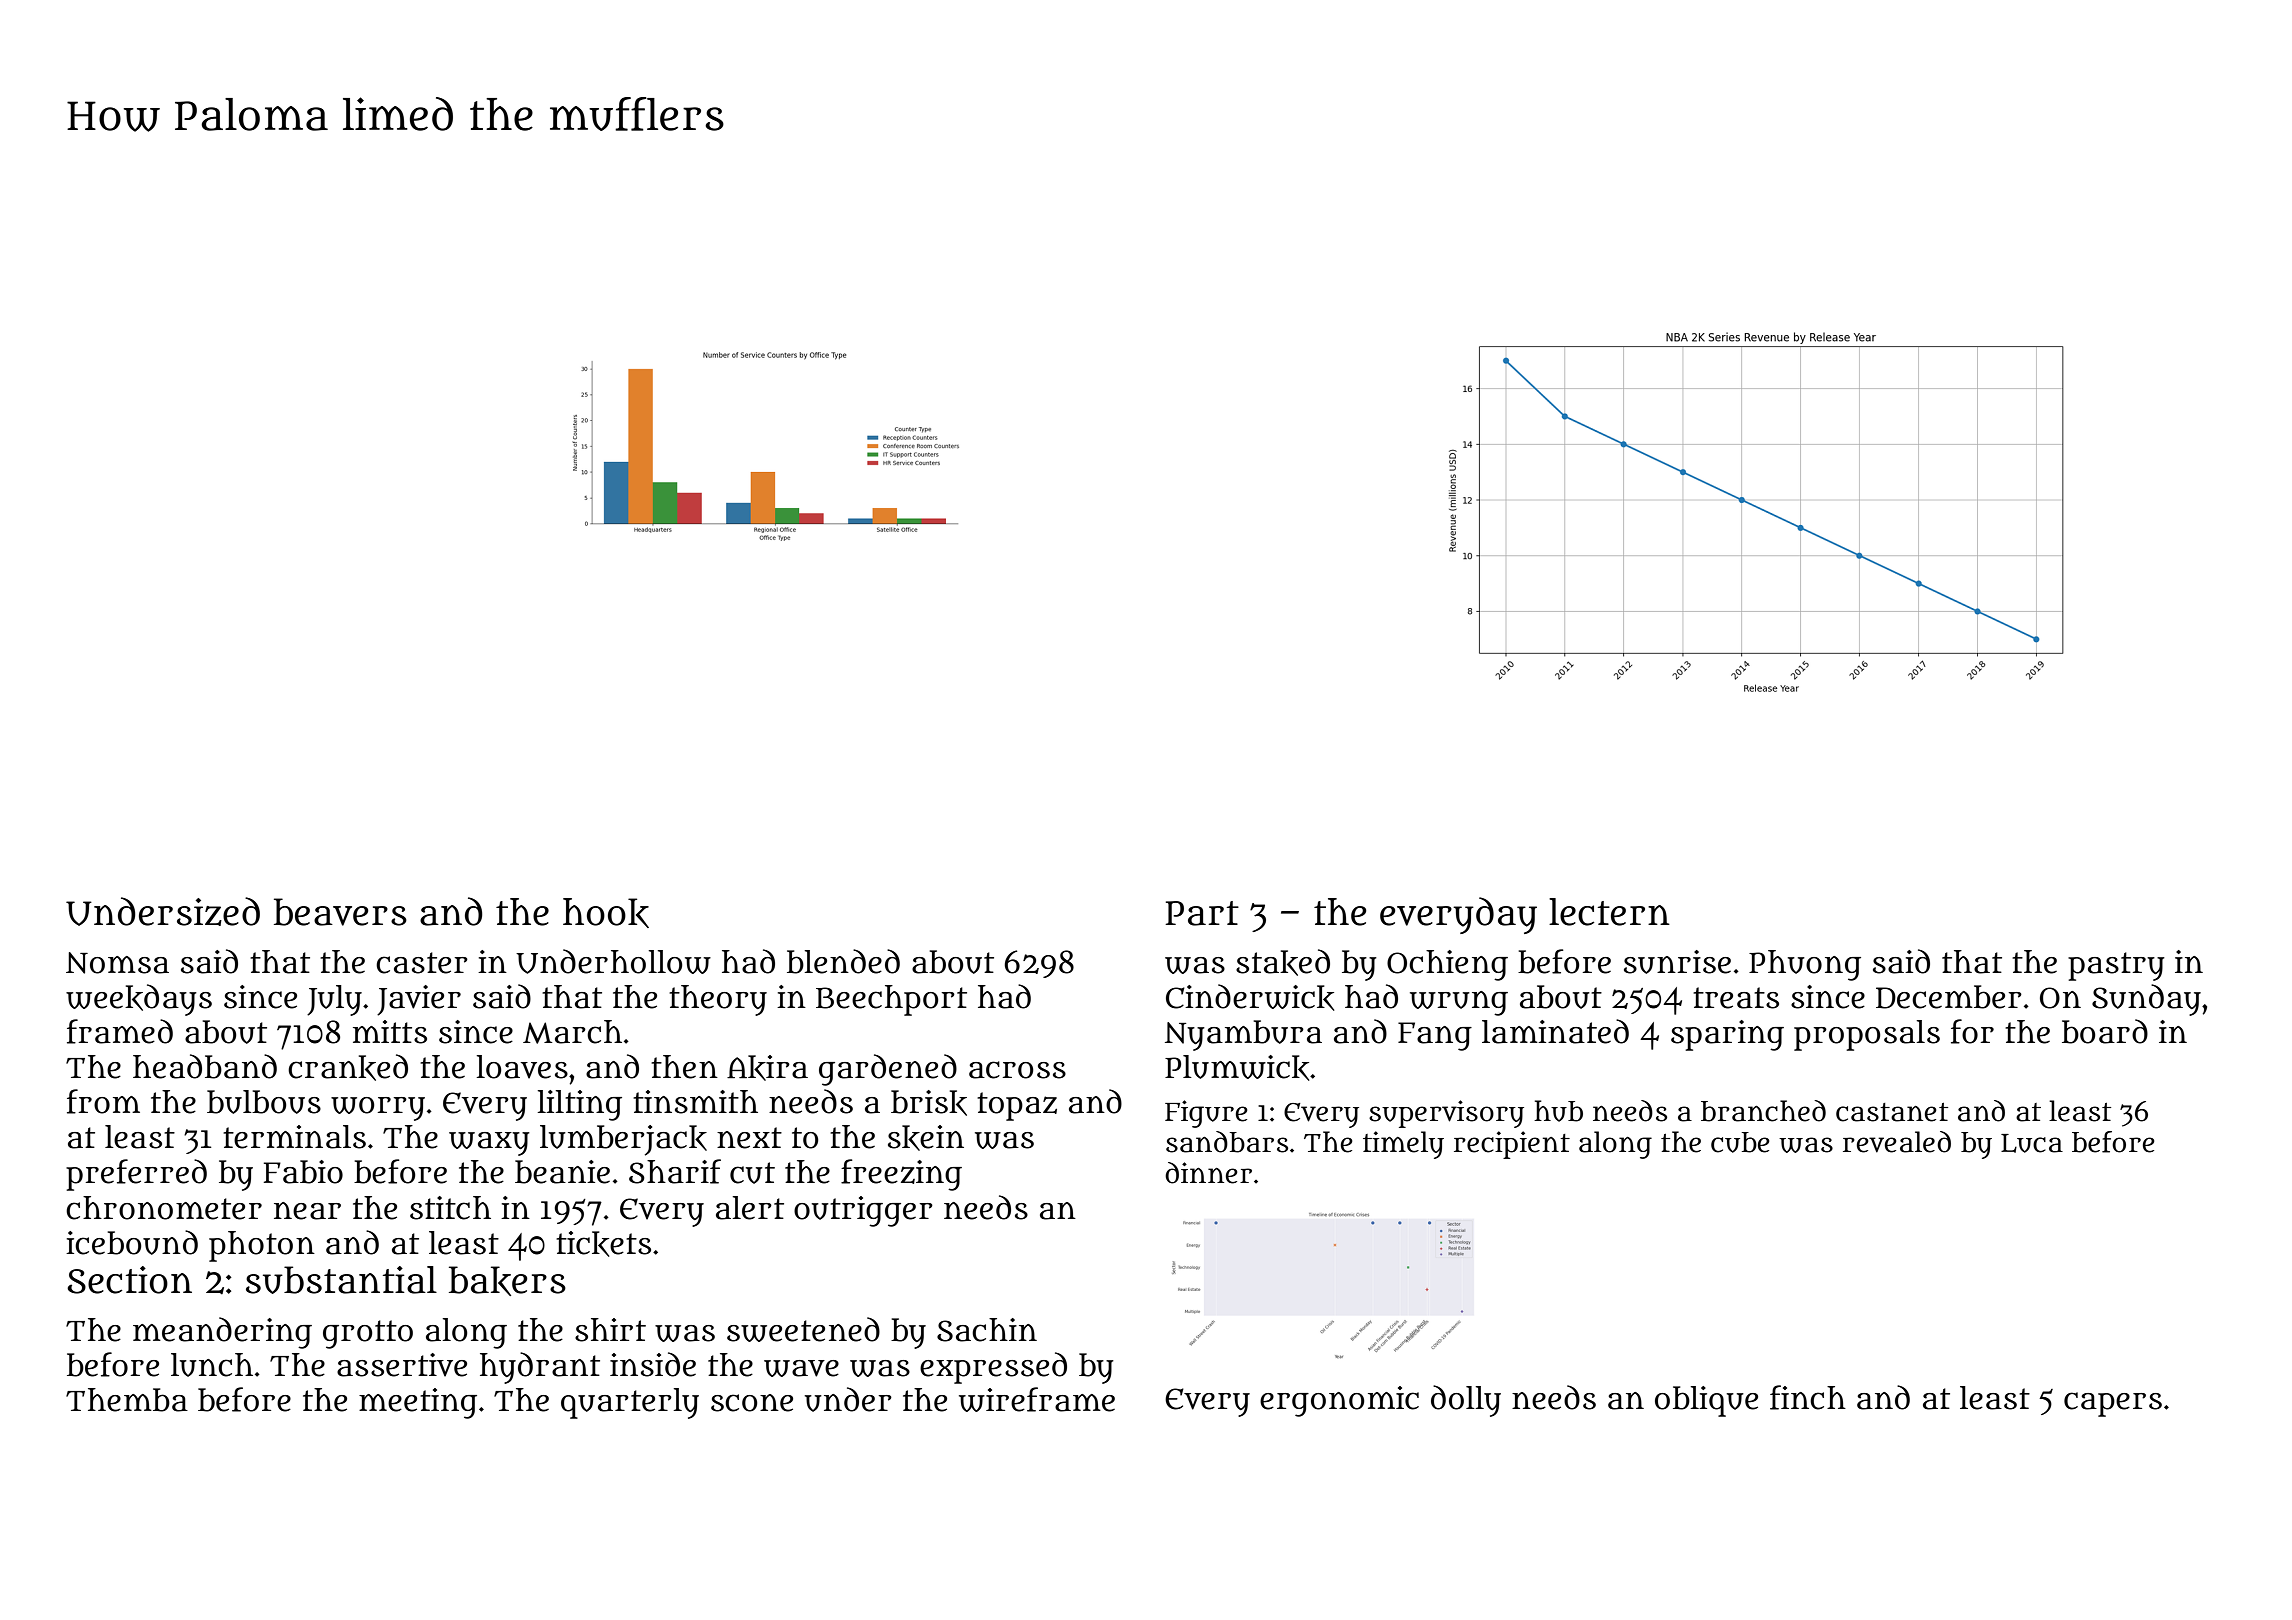 This screenshot has height=1620, width=2292. I want to click on lunch, so click(212, 1365).
